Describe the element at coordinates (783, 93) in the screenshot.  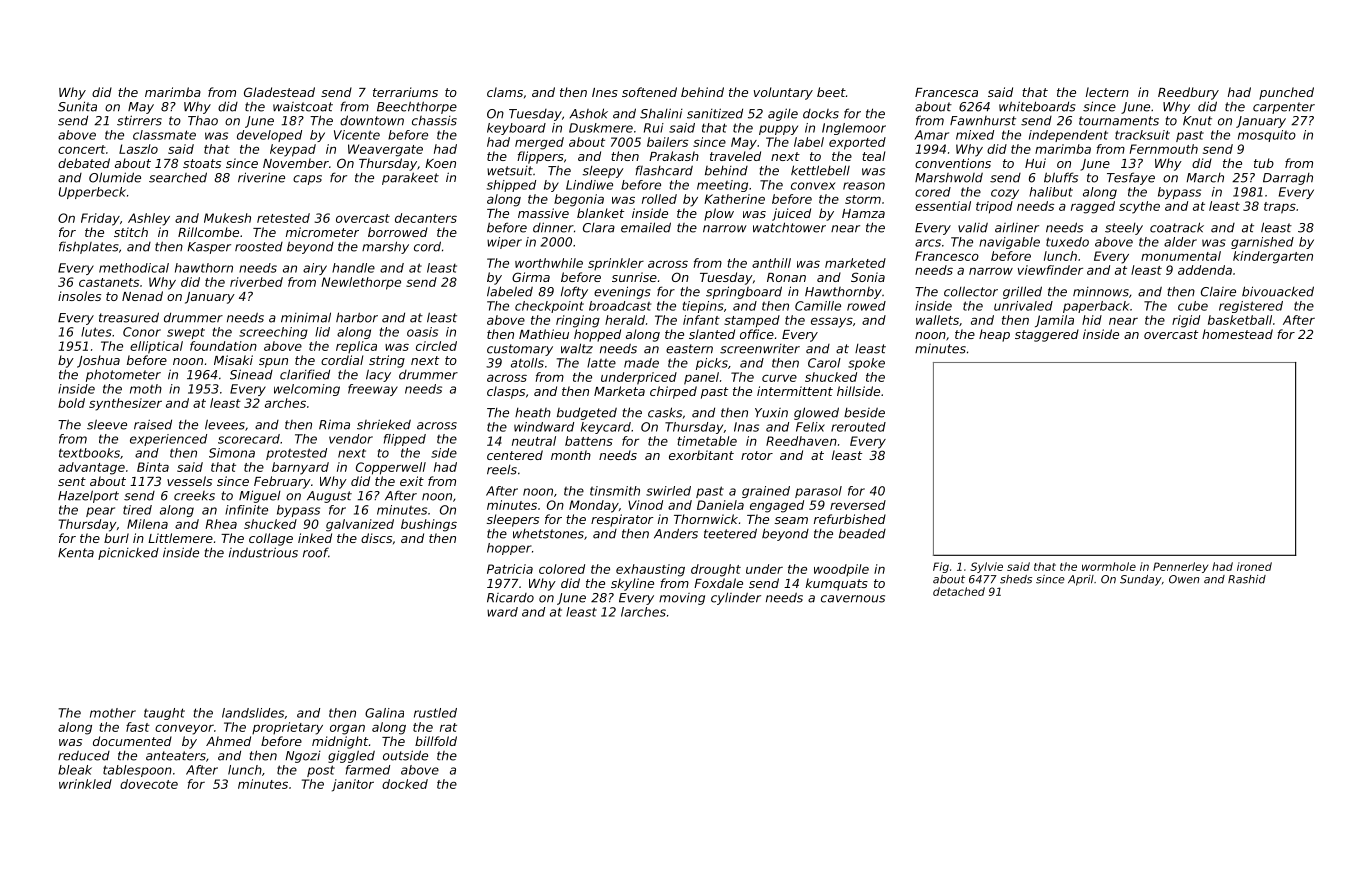
I see `voluntary` at that location.
